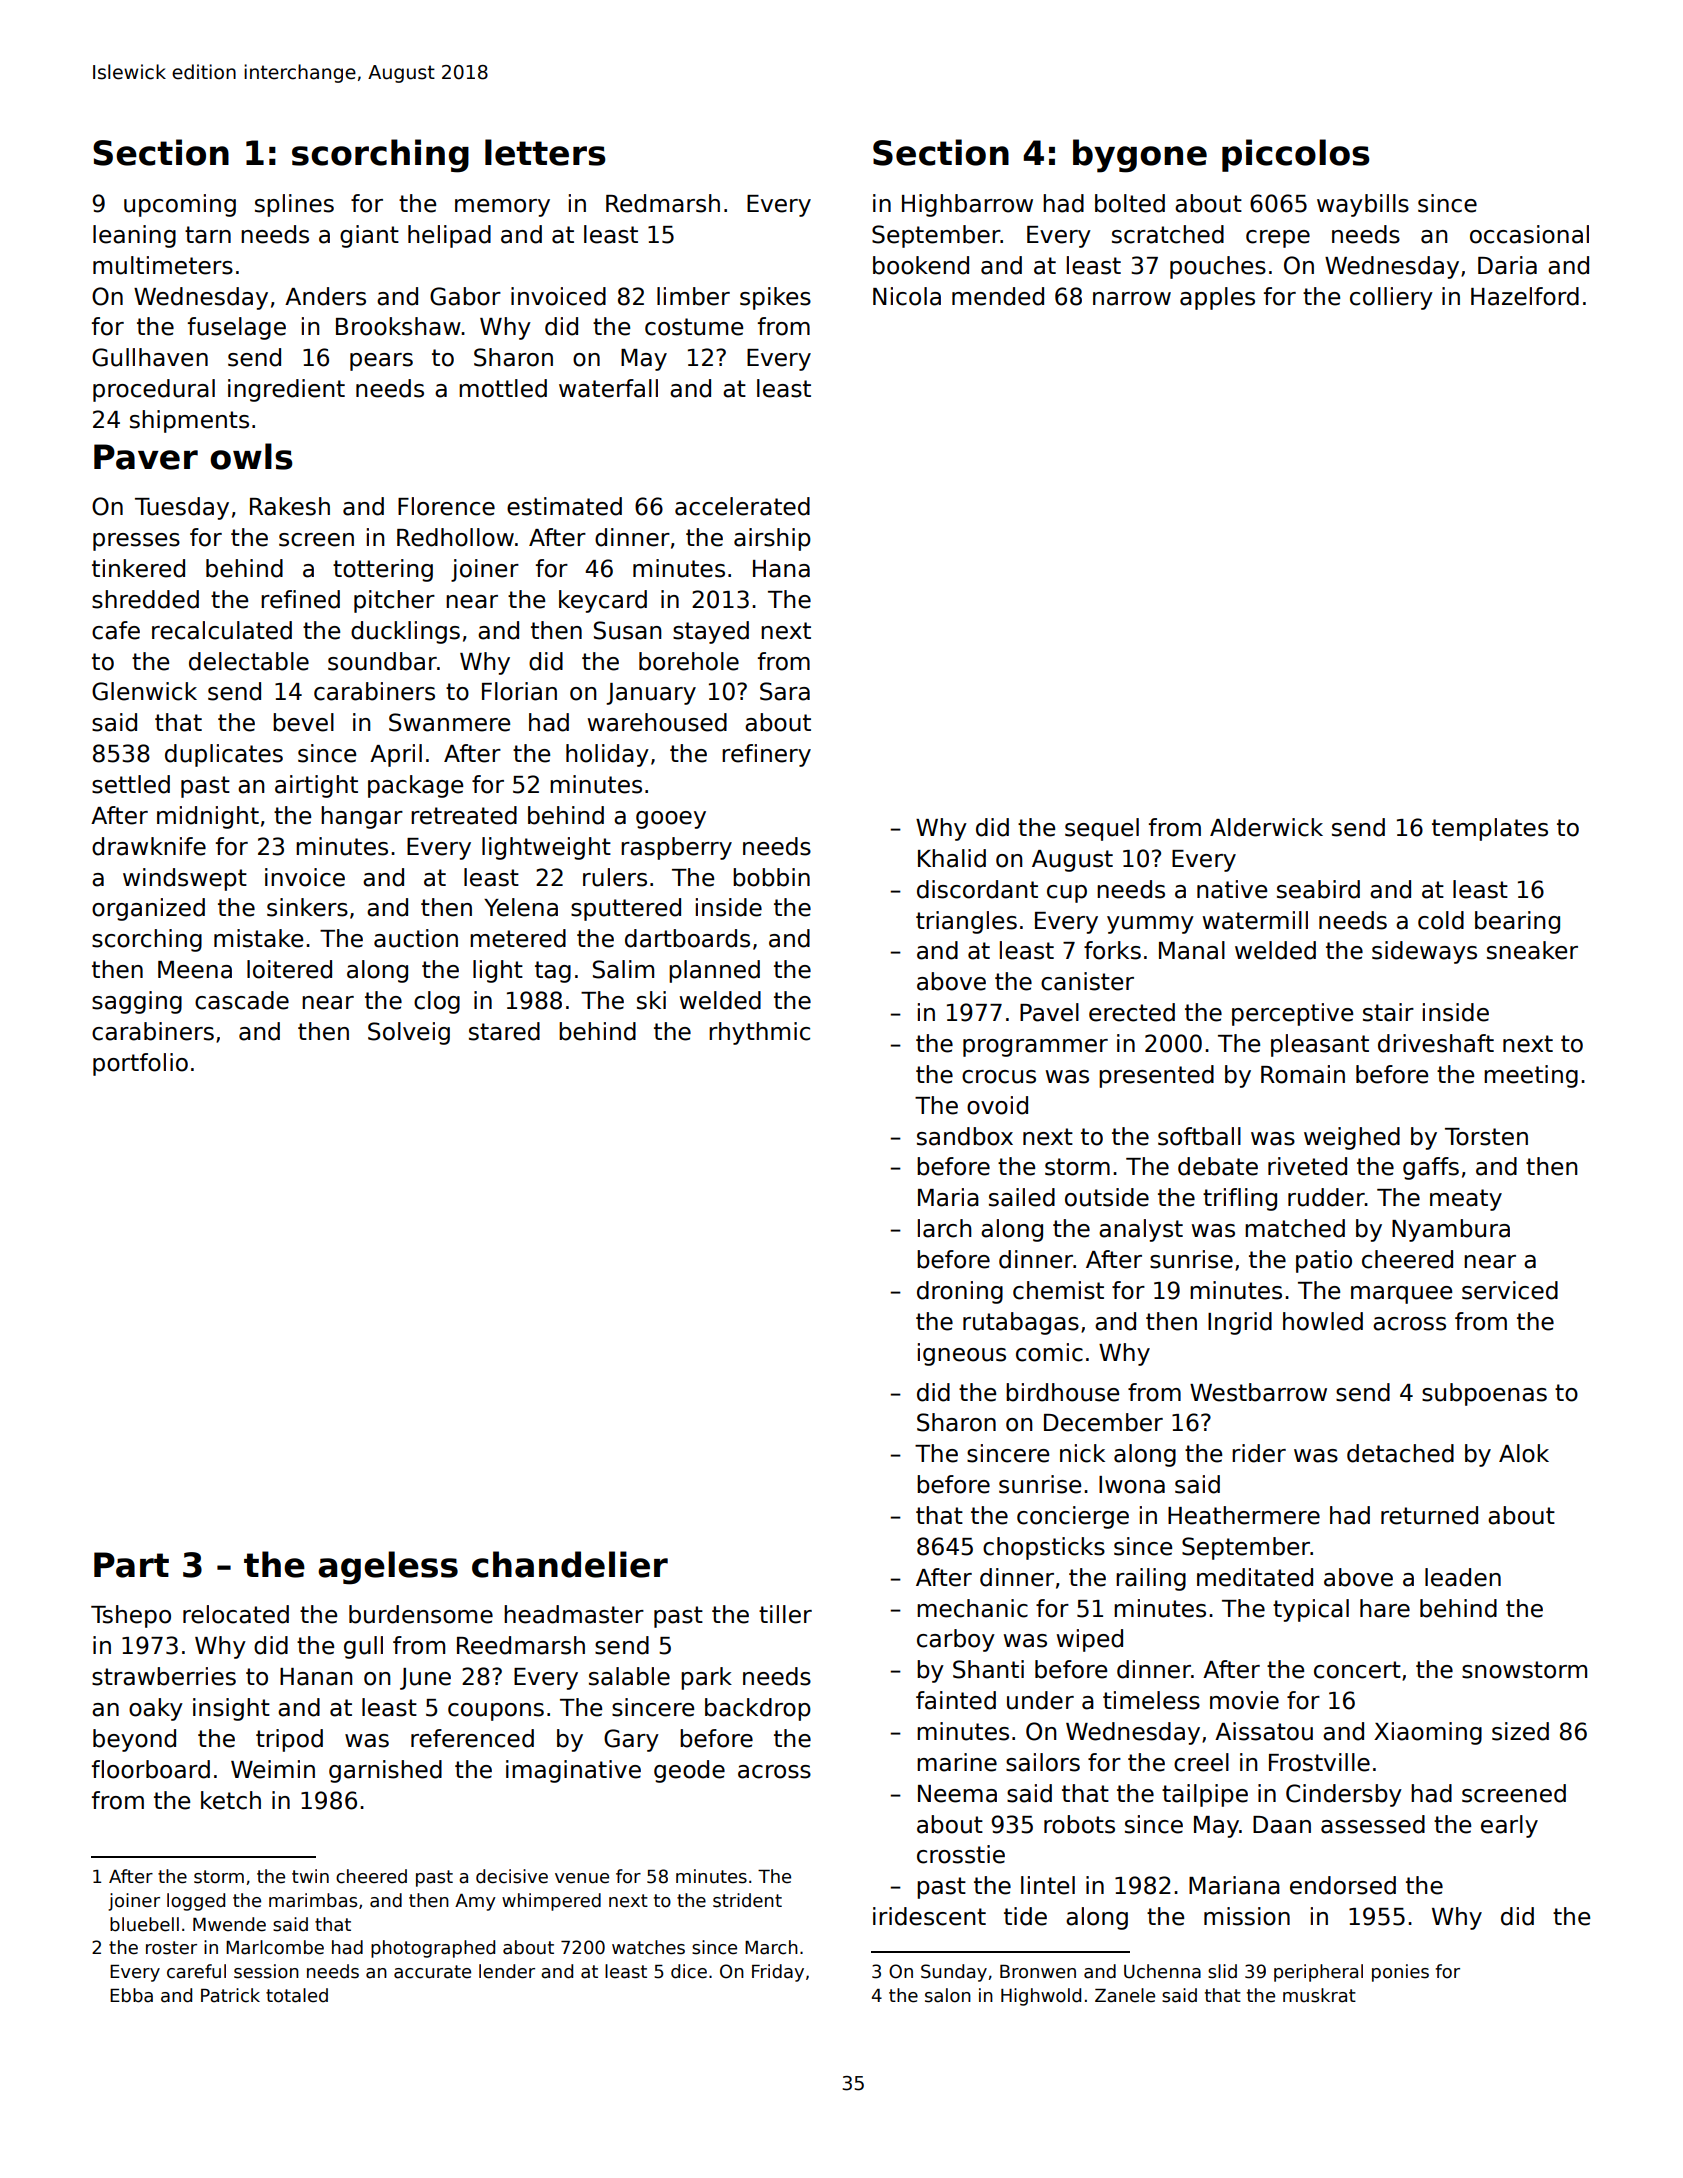 Image resolution: width=1683 pixels, height=2178 pixels. I want to click on salon, so click(948, 1995).
